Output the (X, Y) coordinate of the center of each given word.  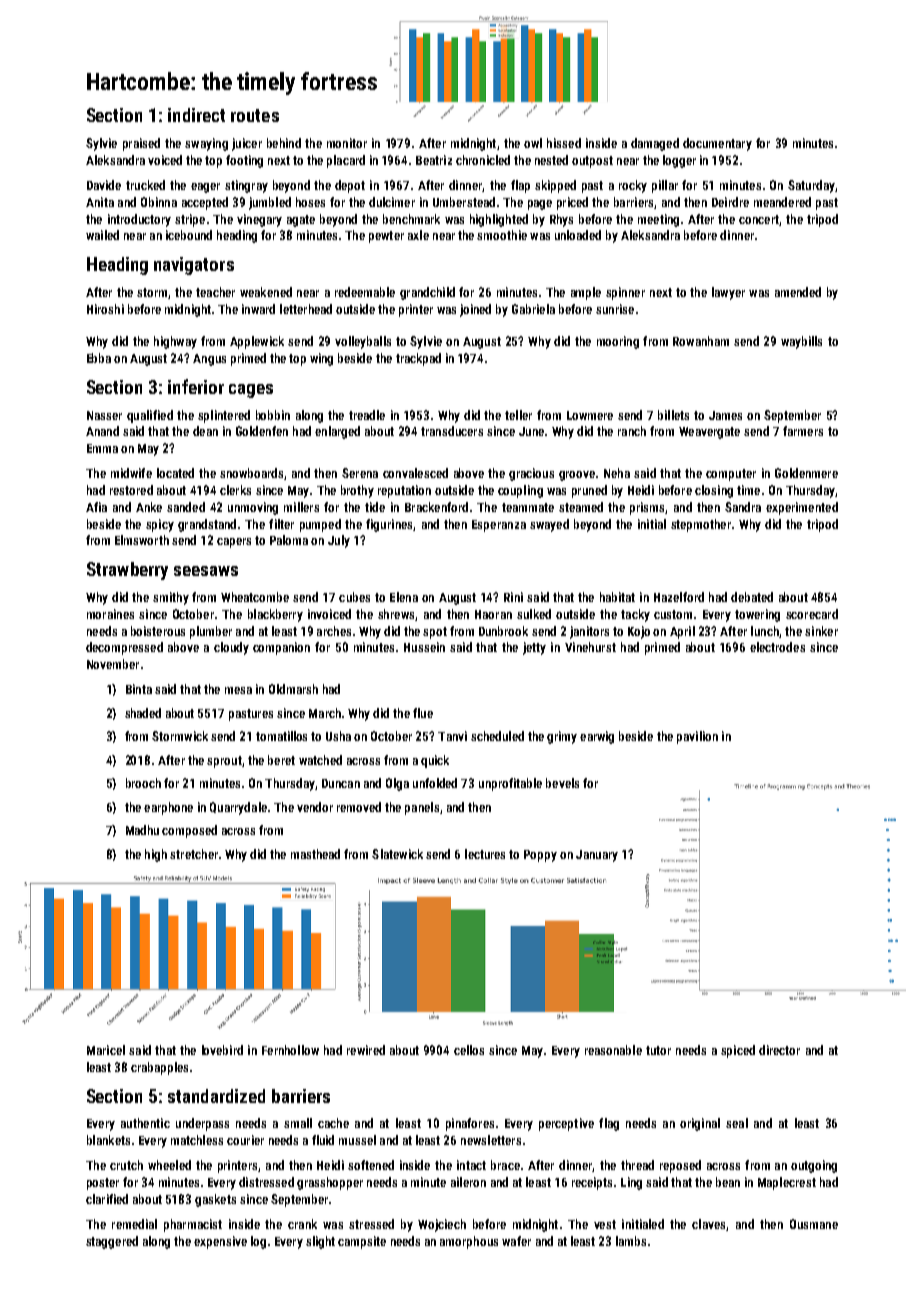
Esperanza (499, 526)
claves (708, 1224)
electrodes (777, 647)
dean (205, 431)
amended (798, 292)
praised (141, 144)
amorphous (469, 1242)
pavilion (697, 737)
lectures (485, 854)
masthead (315, 854)
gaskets (215, 1200)
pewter (386, 237)
